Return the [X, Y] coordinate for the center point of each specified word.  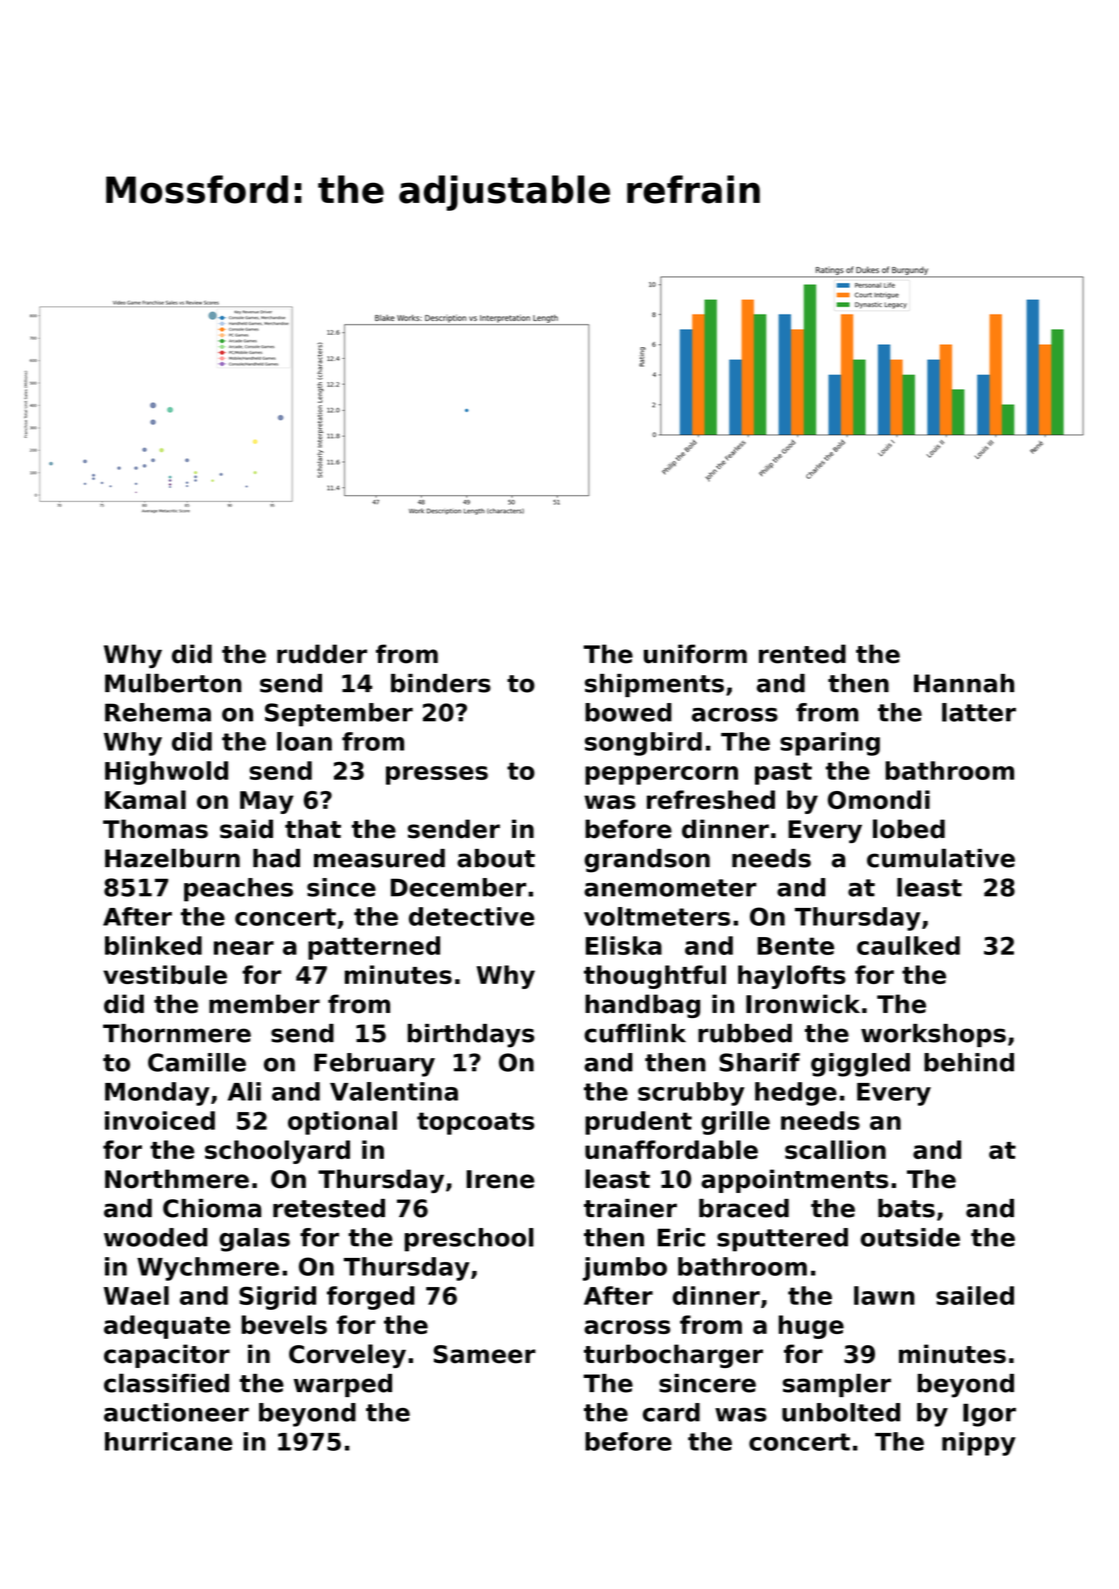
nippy [979, 1444]
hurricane [168, 1441]
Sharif [759, 1062]
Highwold [166, 773]
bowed [628, 712]
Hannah [964, 683]
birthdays [471, 1036]
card [671, 1412]
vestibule [165, 974]
